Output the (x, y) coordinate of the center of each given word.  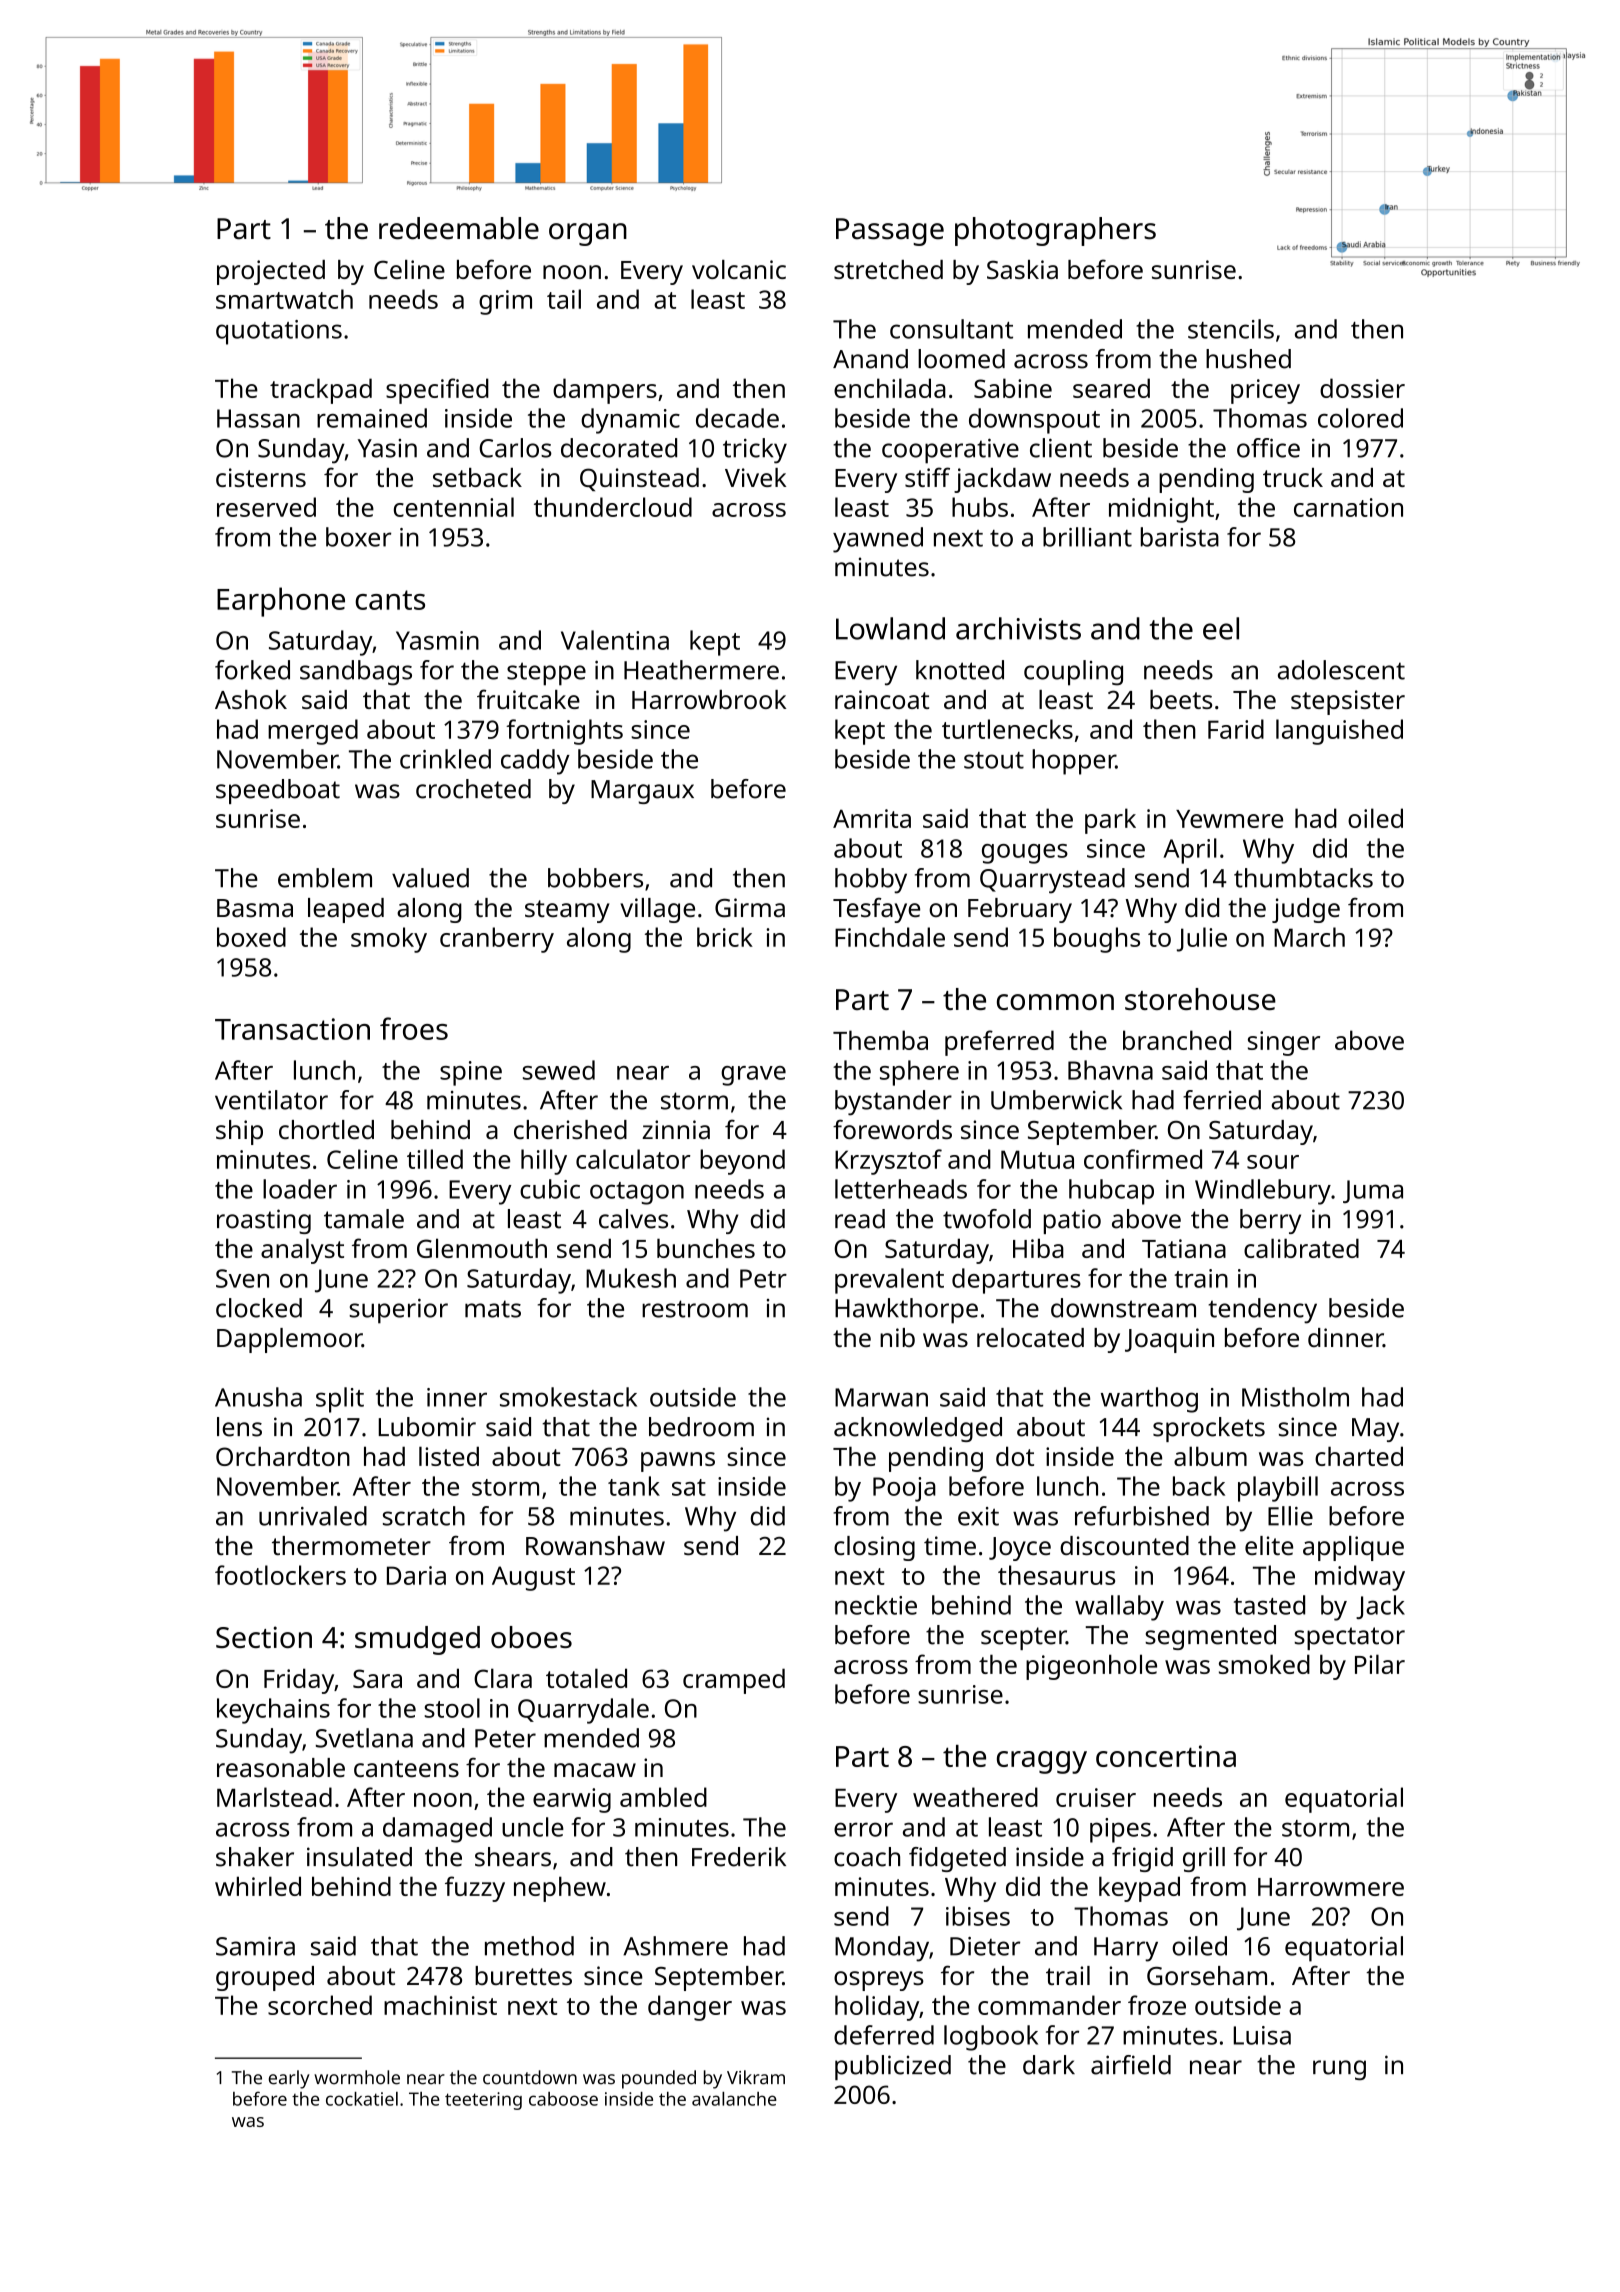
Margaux (642, 792)
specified (437, 391)
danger (690, 2008)
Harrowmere (1331, 1887)
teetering (483, 2101)
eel (1221, 628)
